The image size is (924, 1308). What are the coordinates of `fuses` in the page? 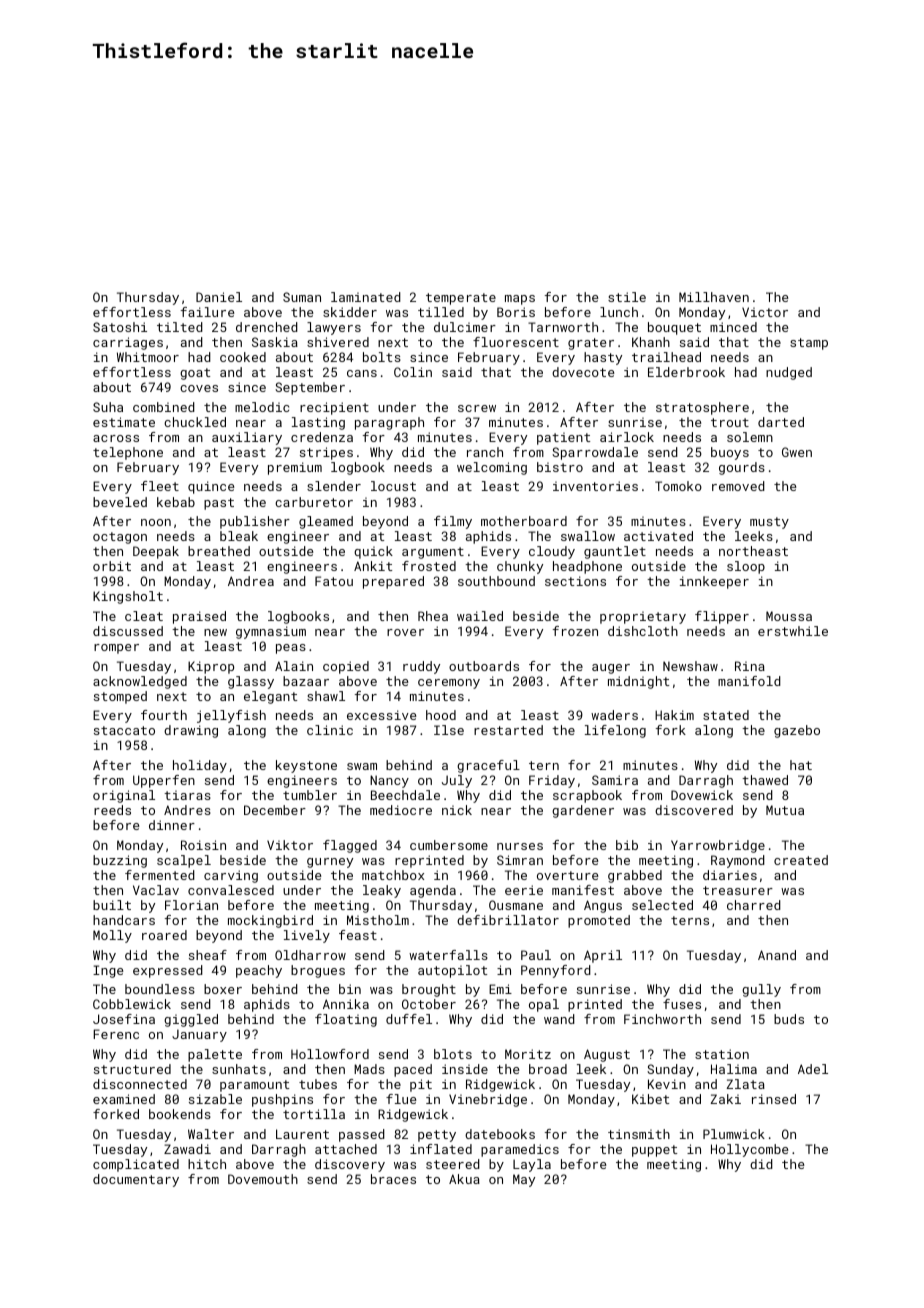 It's located at (682, 1004).
